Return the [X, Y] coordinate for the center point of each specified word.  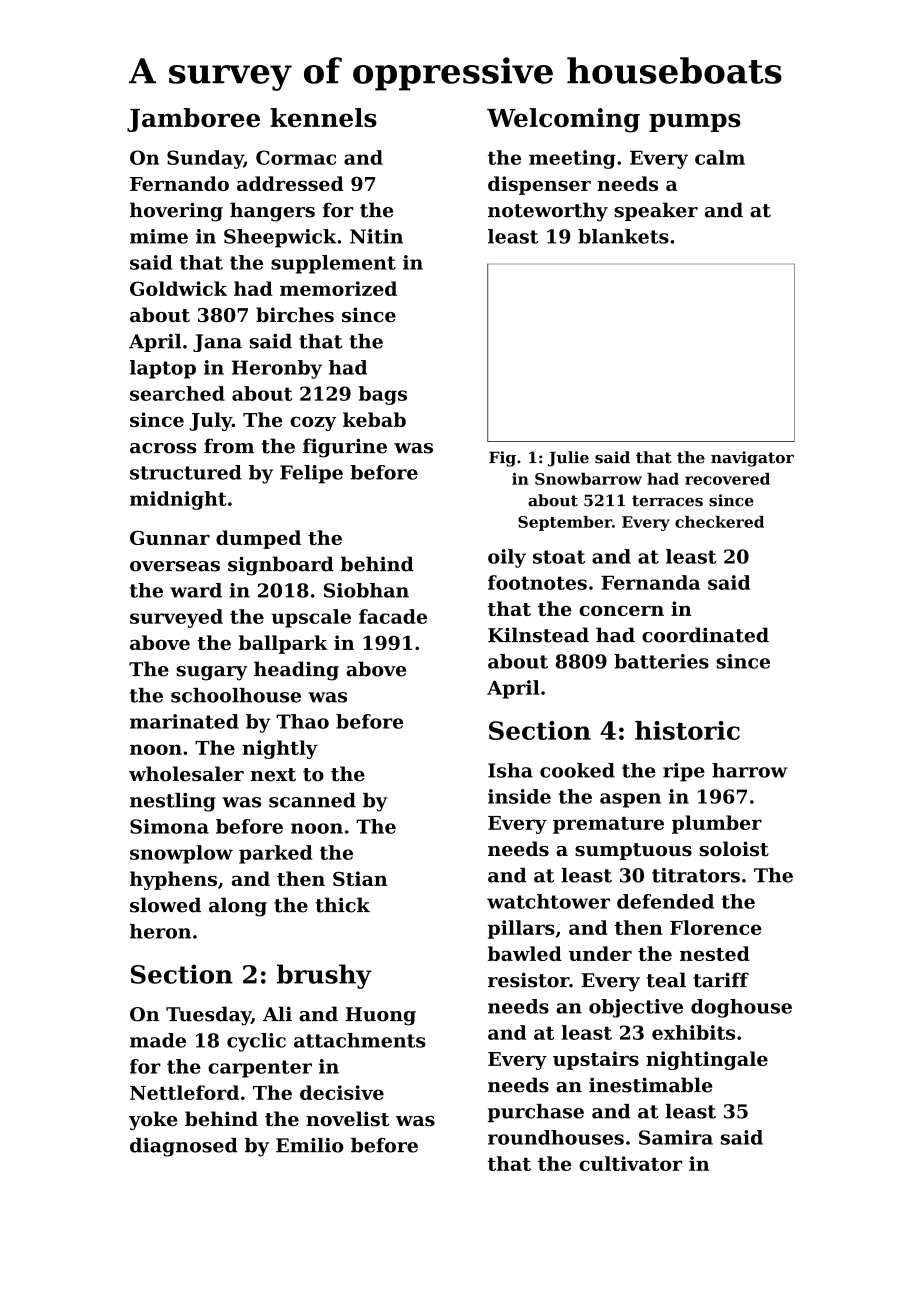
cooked [577, 770]
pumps [695, 122]
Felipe [311, 474]
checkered [719, 522]
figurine [345, 448]
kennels [323, 117]
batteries [661, 661]
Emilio [310, 1145]
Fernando [179, 183]
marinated [184, 721]
